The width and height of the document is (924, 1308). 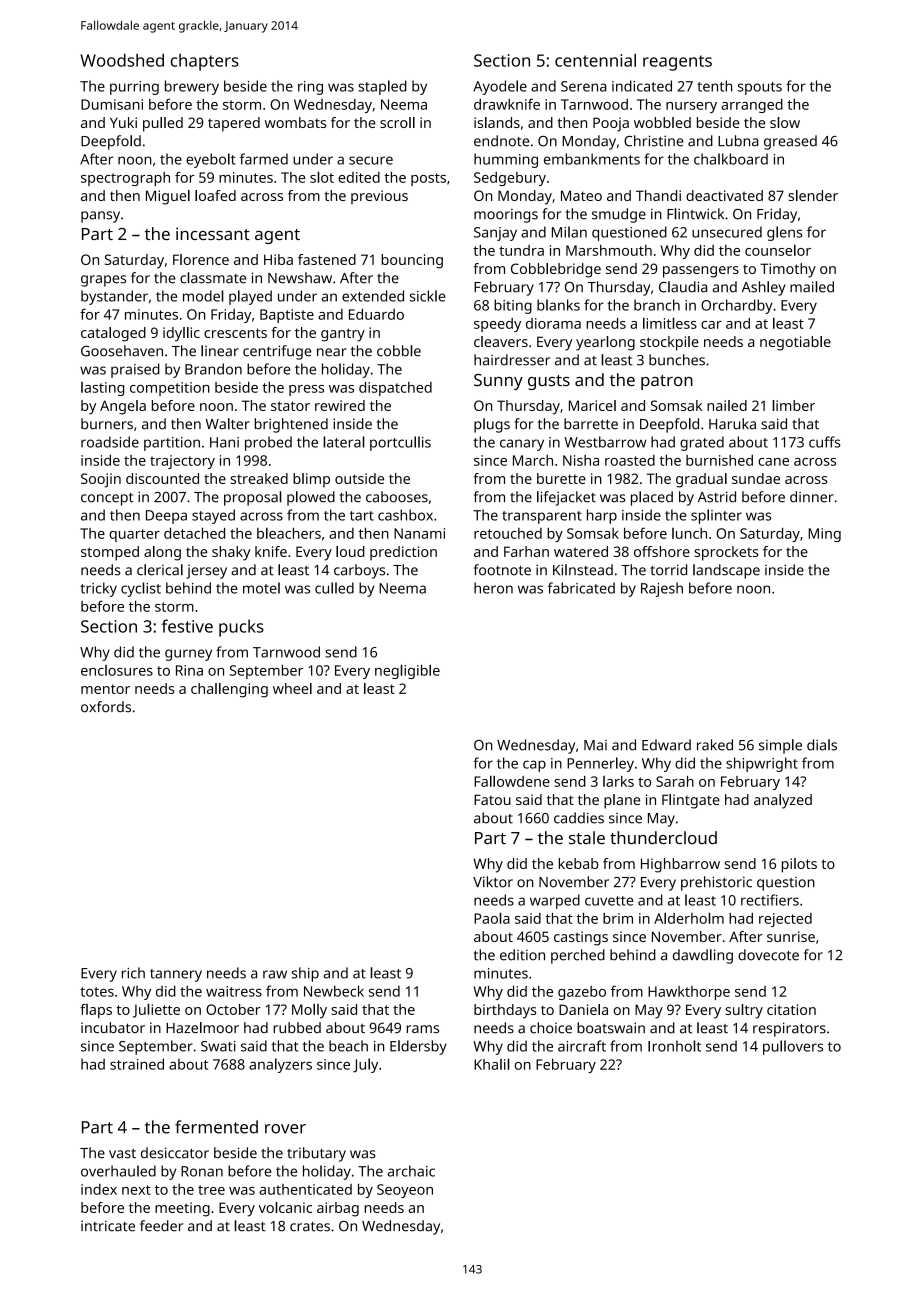 I want to click on rams, so click(x=423, y=1029).
